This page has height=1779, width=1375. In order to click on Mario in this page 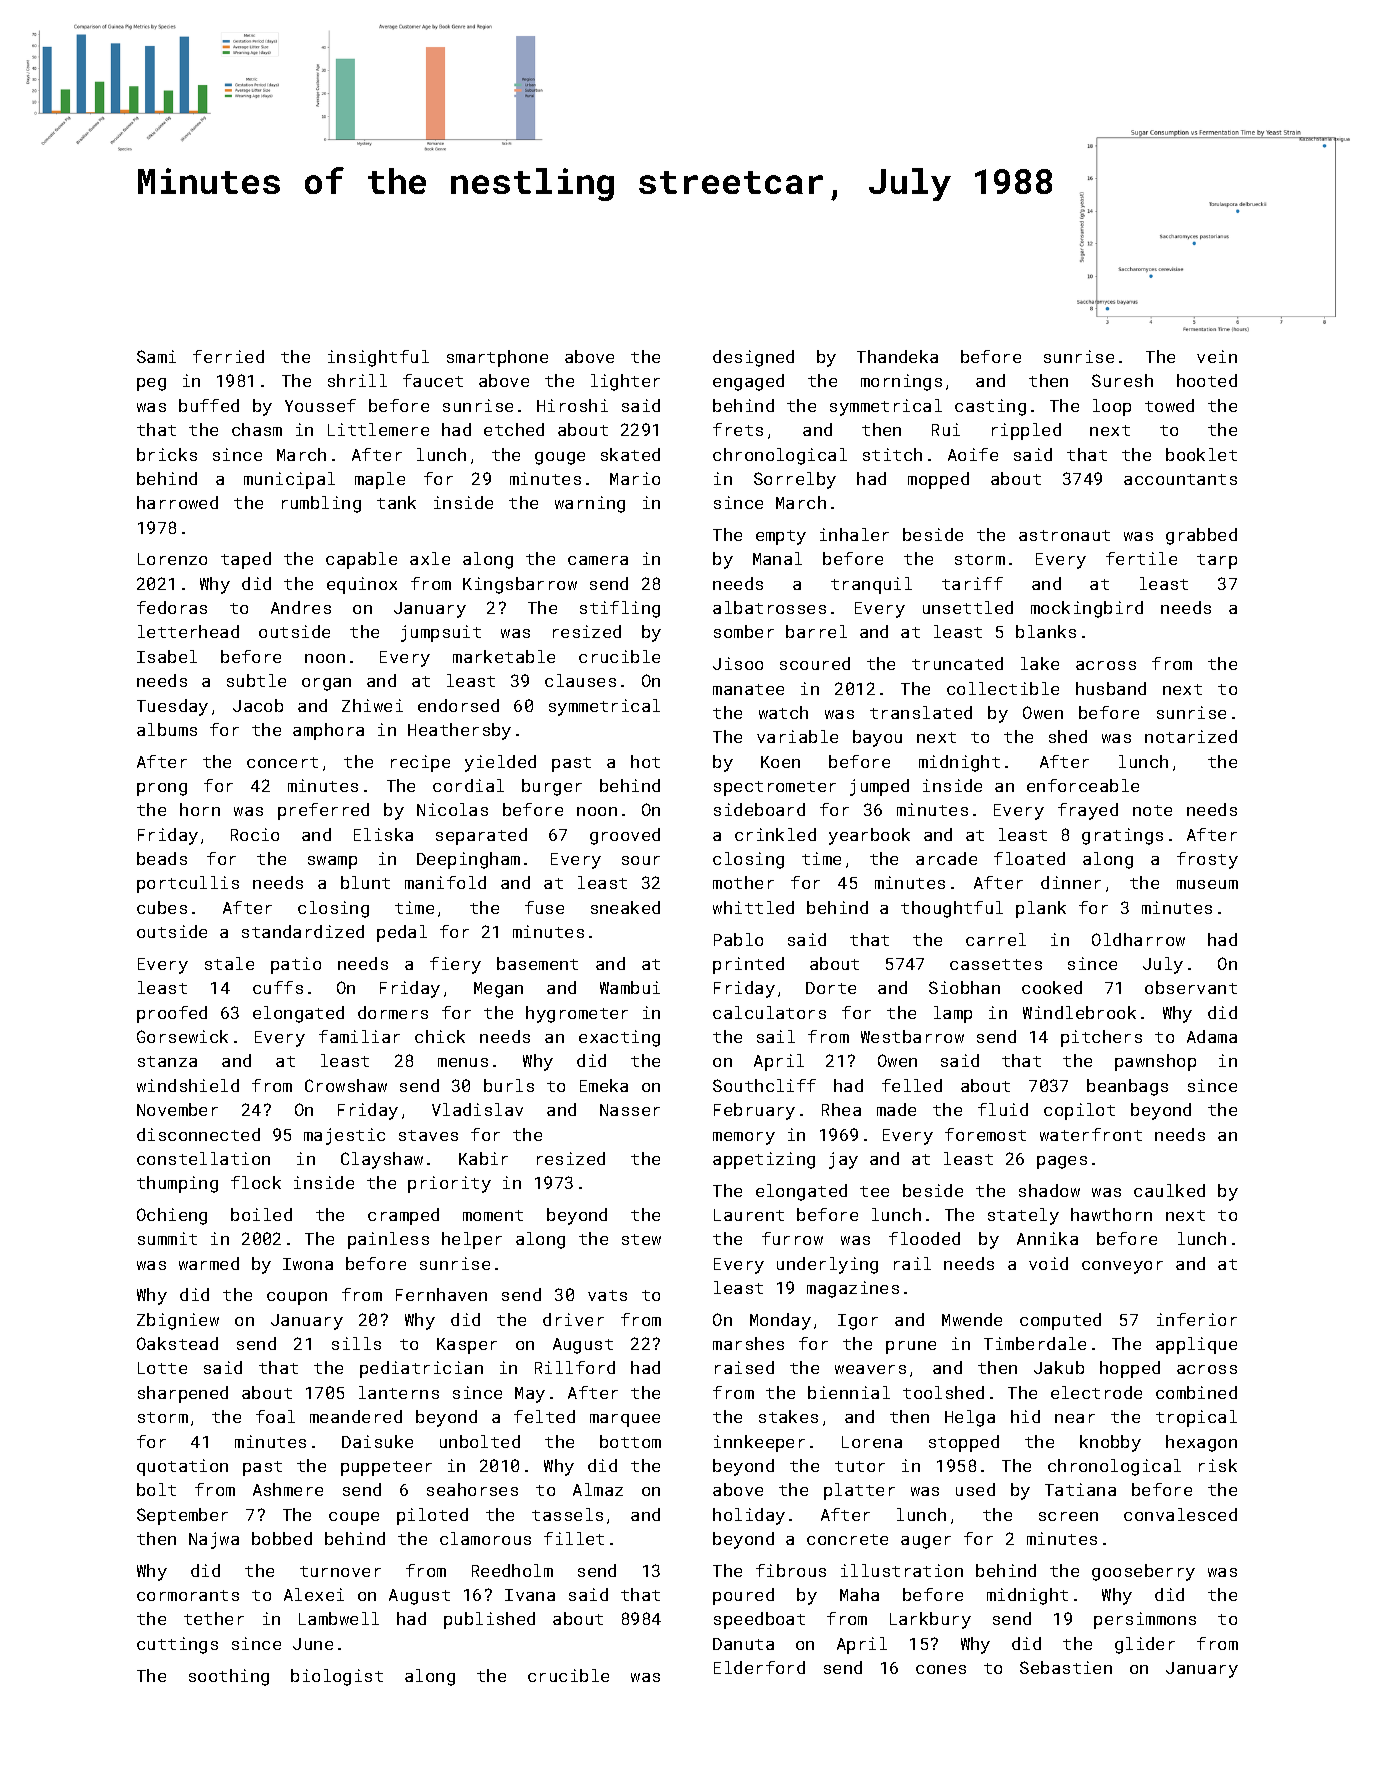, I will do `click(635, 478)`.
